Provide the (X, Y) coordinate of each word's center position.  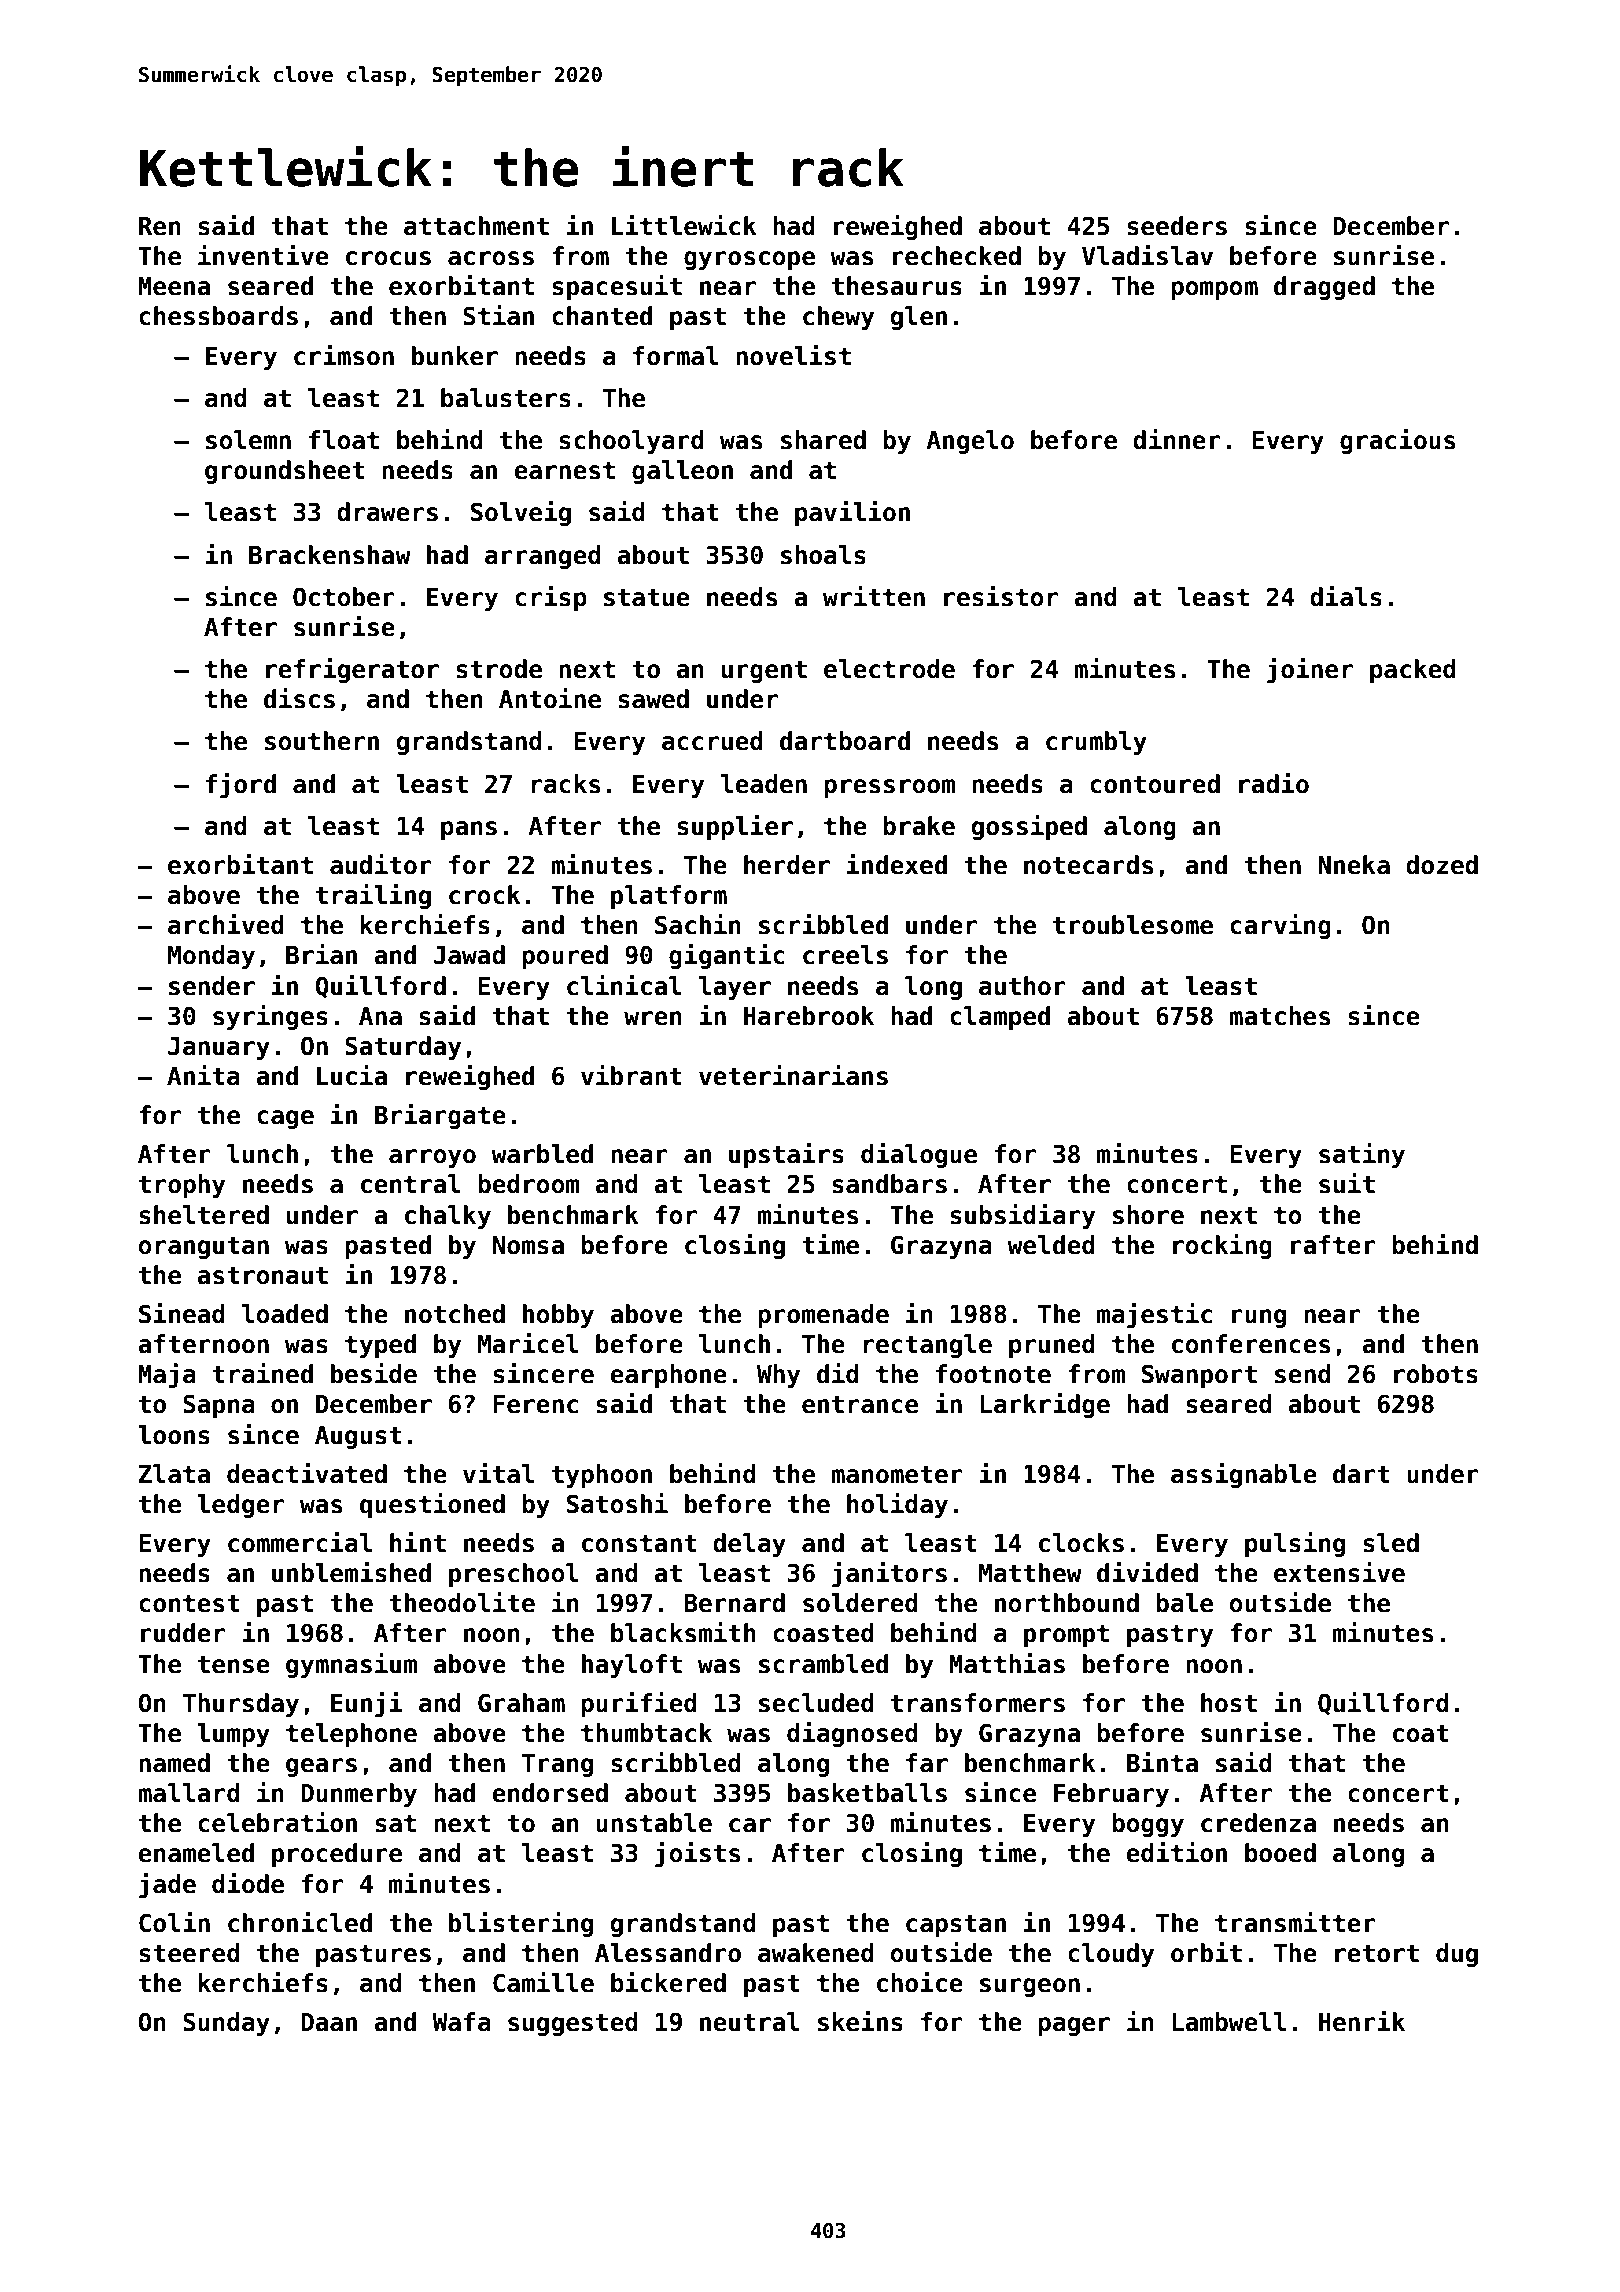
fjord (241, 785)
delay (749, 1545)
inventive (263, 255)
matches (1279, 1016)
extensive (1339, 1572)
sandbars (889, 1184)
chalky (448, 1217)
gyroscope (749, 260)
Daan (329, 2022)
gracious (1397, 441)
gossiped (1029, 827)
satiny (1362, 1155)
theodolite (462, 1602)
